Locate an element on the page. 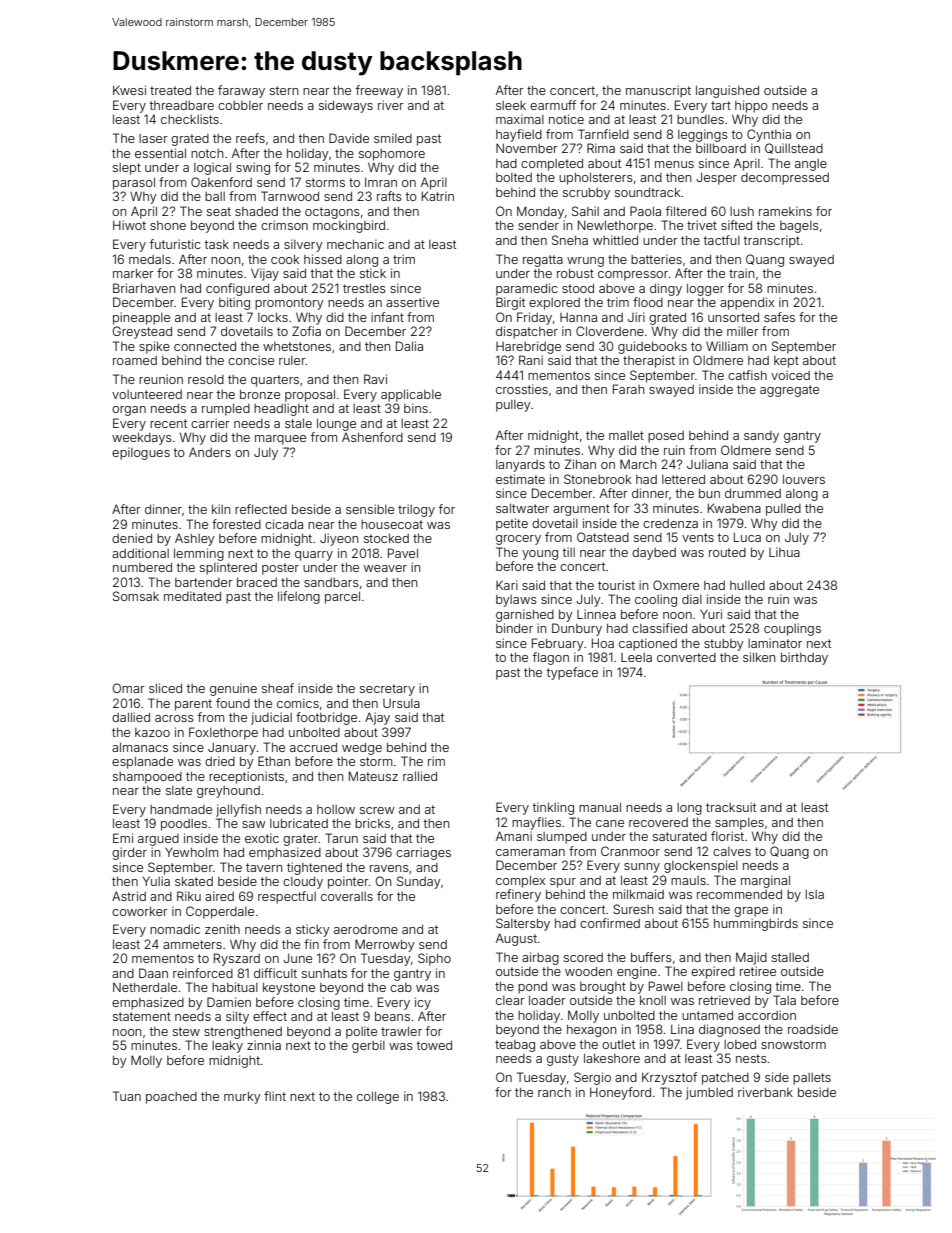 Image resolution: width=952 pixels, height=1233 pixels. college is located at coordinates (378, 1097).
